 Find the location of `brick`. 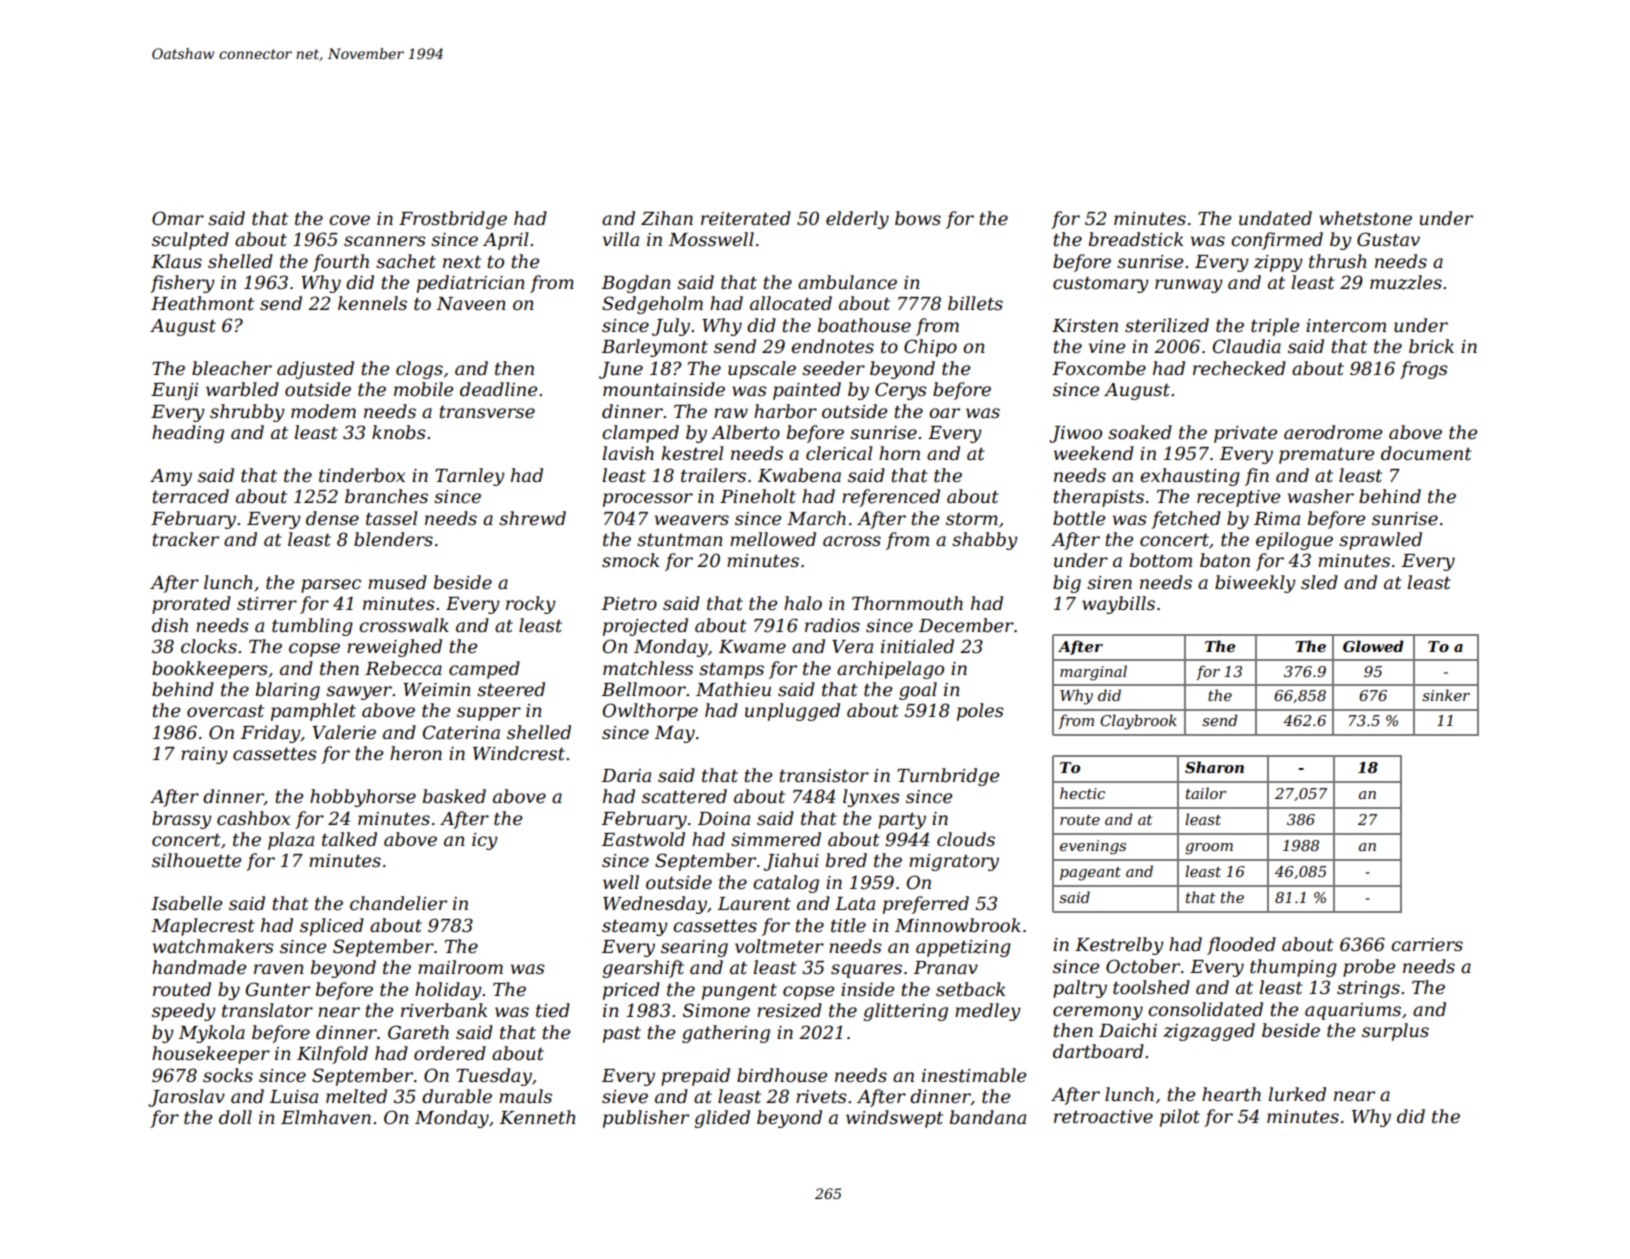

brick is located at coordinates (1431, 346).
